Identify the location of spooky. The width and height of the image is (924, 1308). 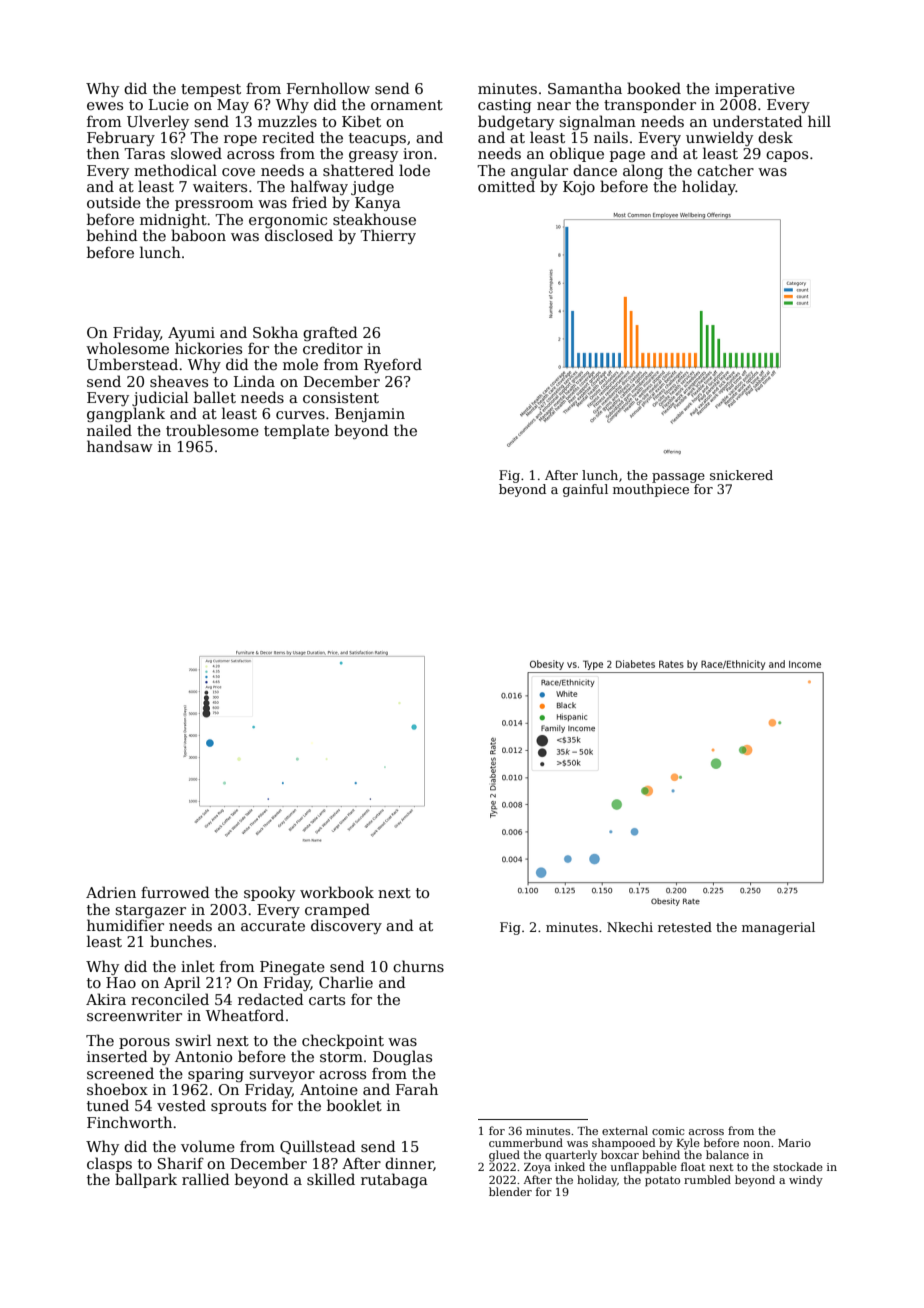
(269, 893).
